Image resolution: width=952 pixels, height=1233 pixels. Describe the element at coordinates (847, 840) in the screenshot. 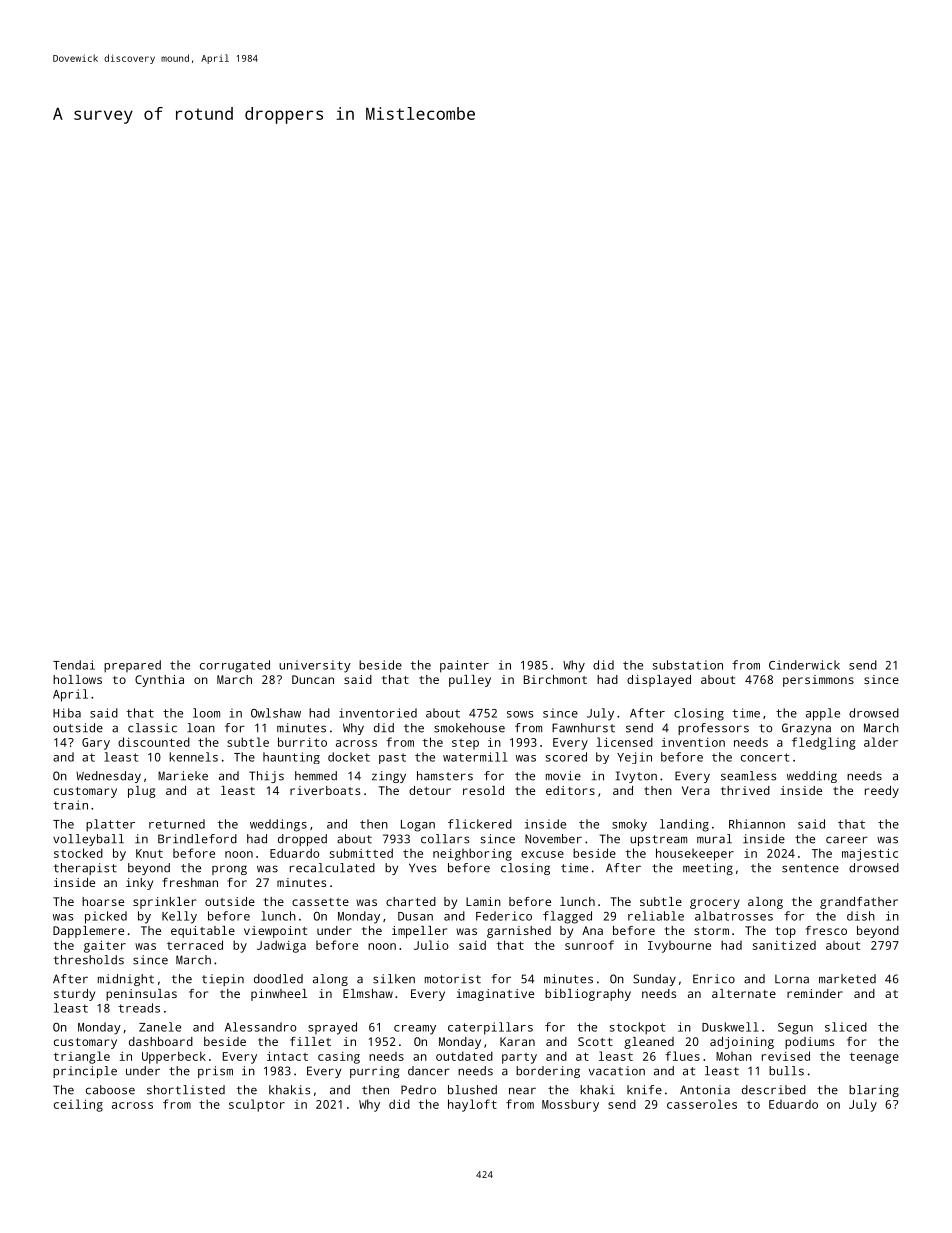

I see `career` at that location.
